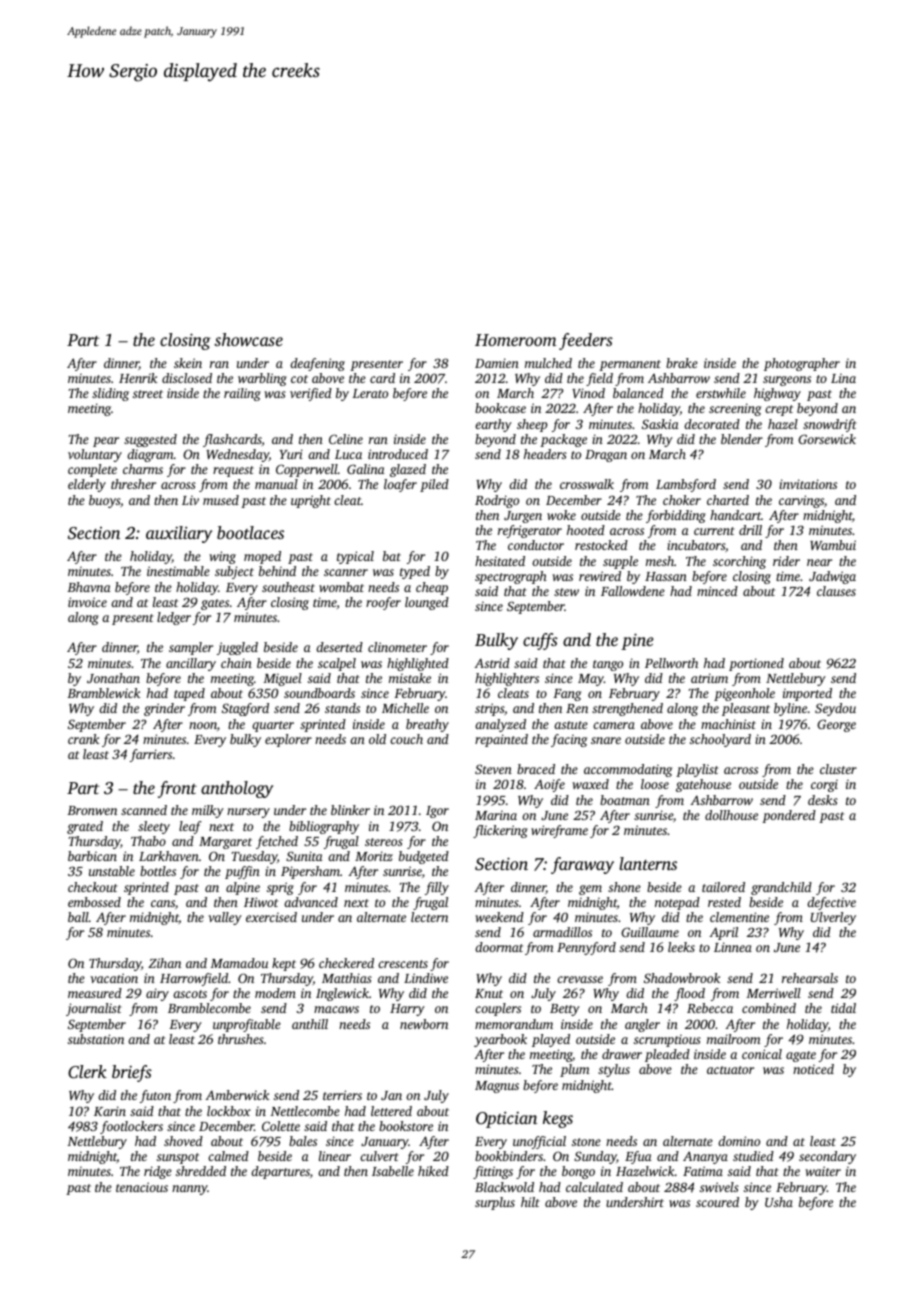  Describe the element at coordinates (836, 725) in the screenshot. I see `George` at that location.
